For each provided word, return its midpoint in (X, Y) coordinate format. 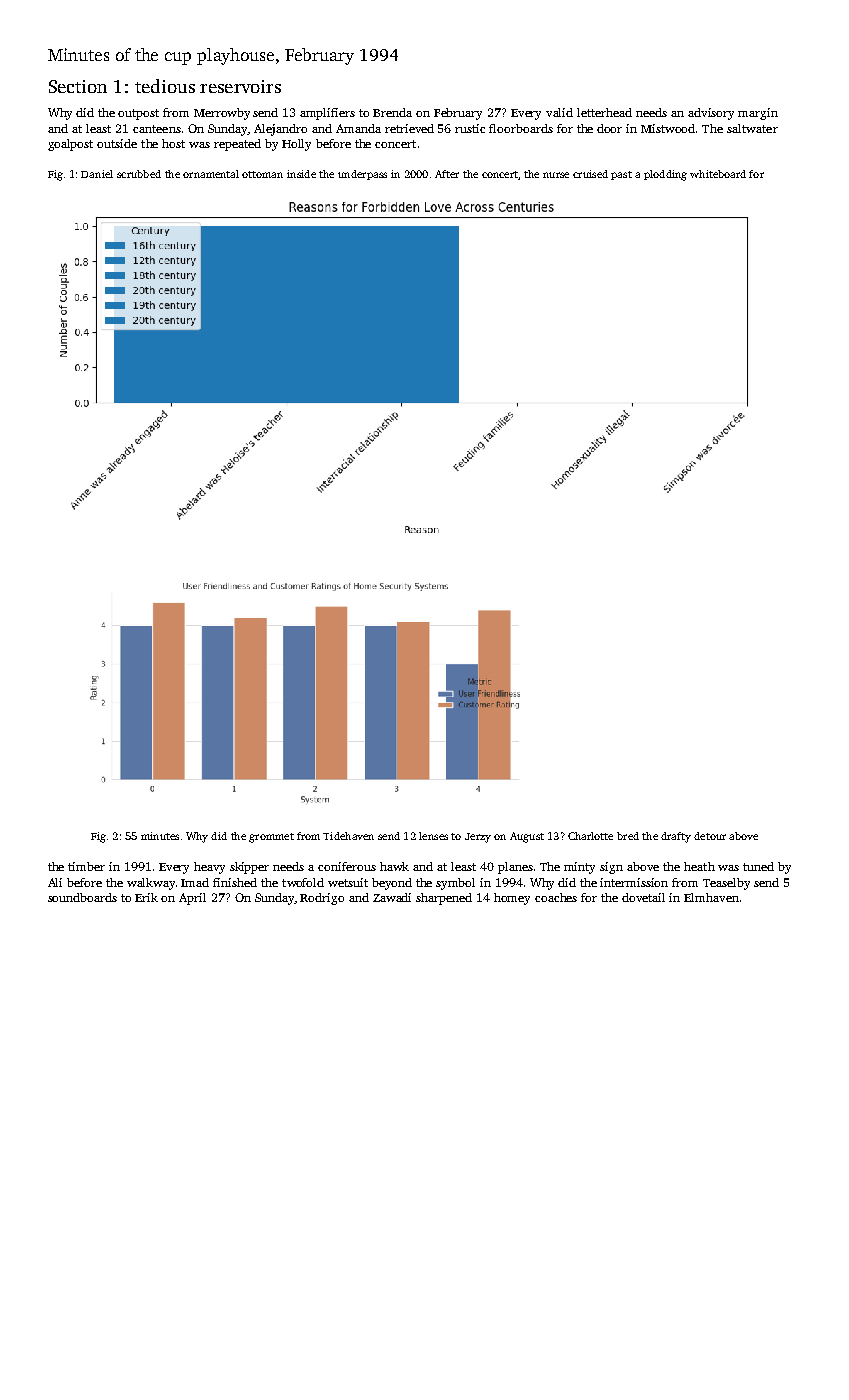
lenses (433, 836)
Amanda (358, 128)
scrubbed (139, 174)
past (621, 175)
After (447, 174)
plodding (665, 175)
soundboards (82, 897)
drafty (676, 837)
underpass (362, 175)
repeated (237, 145)
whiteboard (718, 174)
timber (86, 866)
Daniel (97, 174)
